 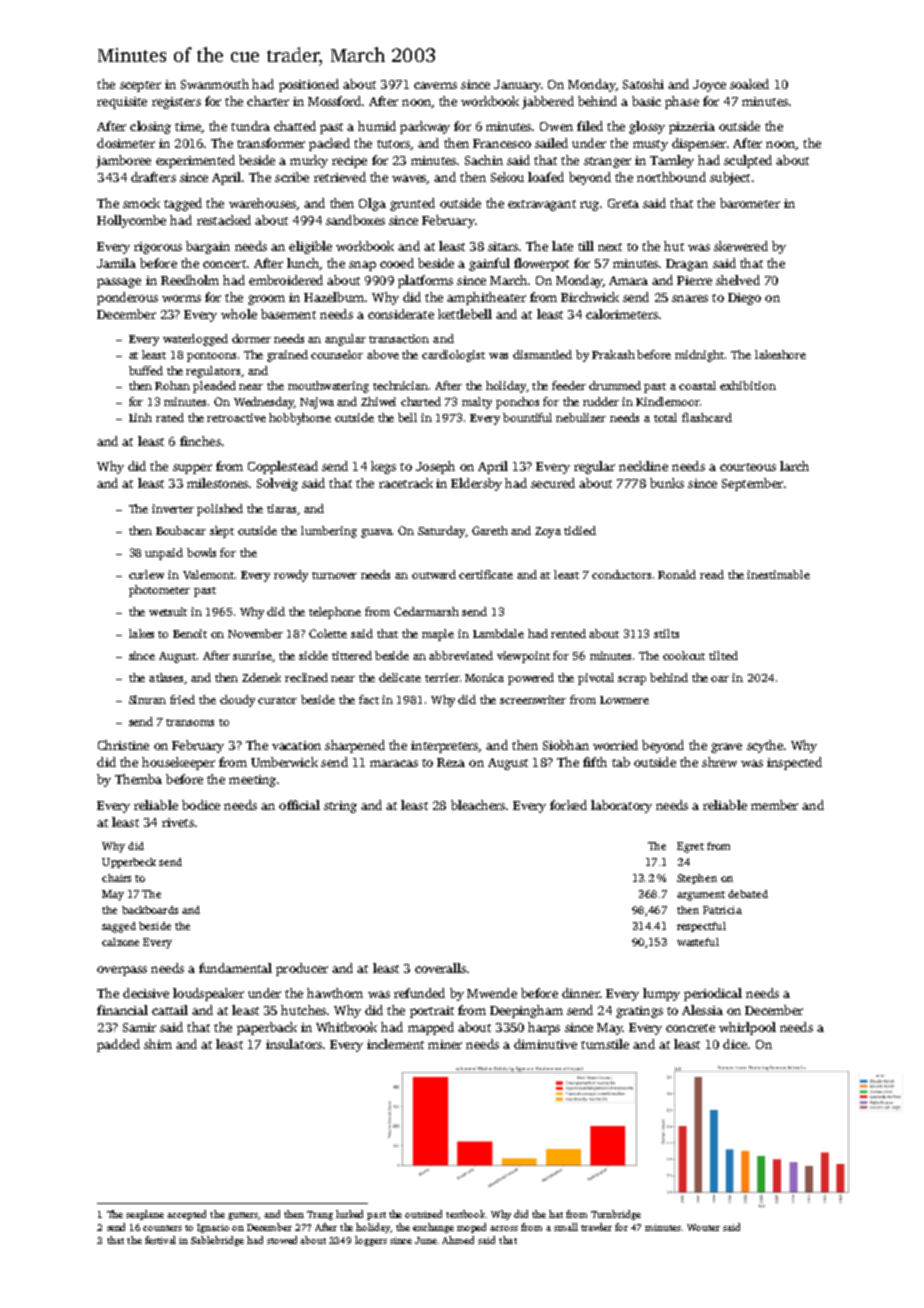 What do you see at coordinates (665, 417) in the screenshot?
I see `total` at bounding box center [665, 417].
